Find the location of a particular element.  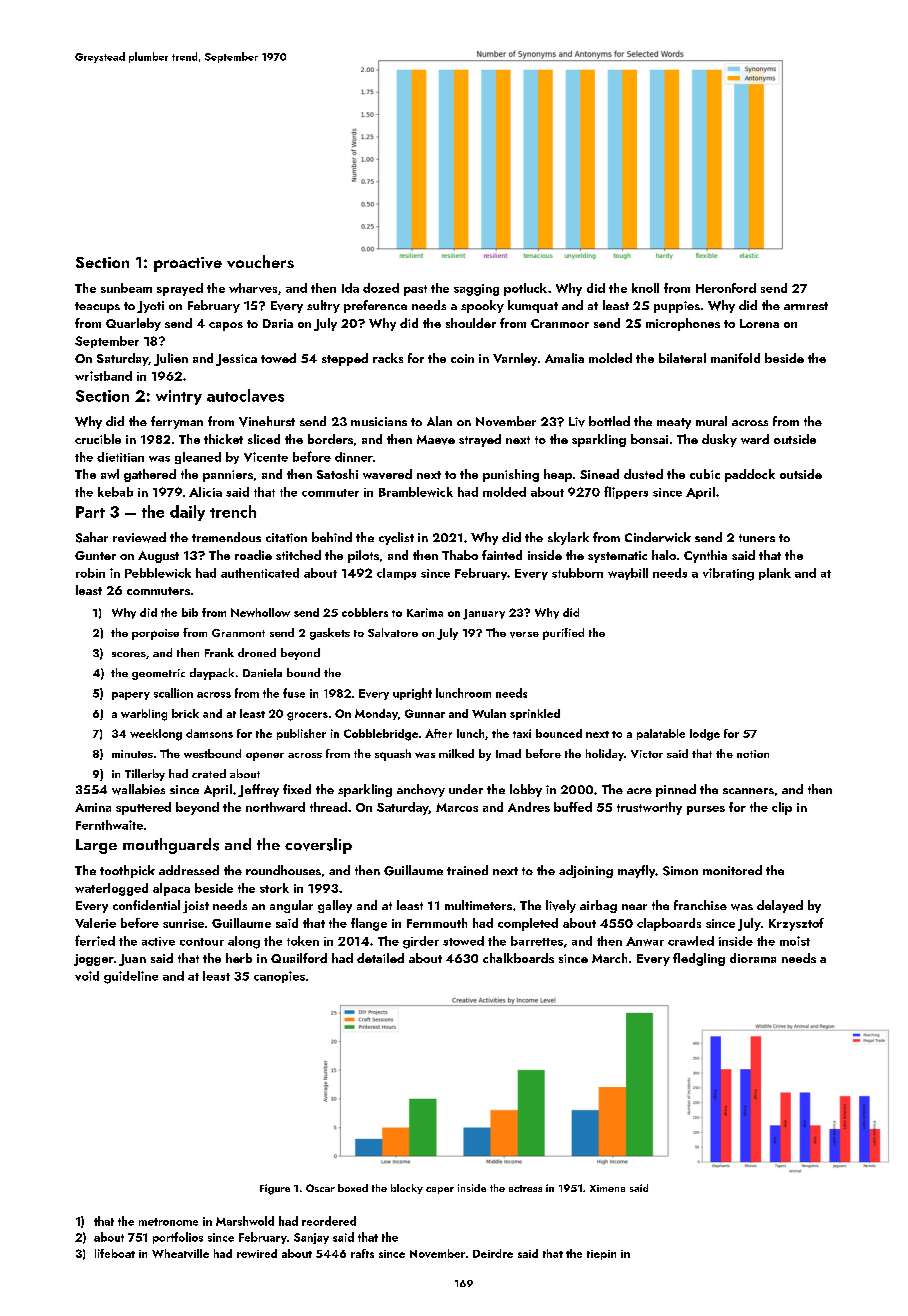

actress is located at coordinates (525, 1188).
